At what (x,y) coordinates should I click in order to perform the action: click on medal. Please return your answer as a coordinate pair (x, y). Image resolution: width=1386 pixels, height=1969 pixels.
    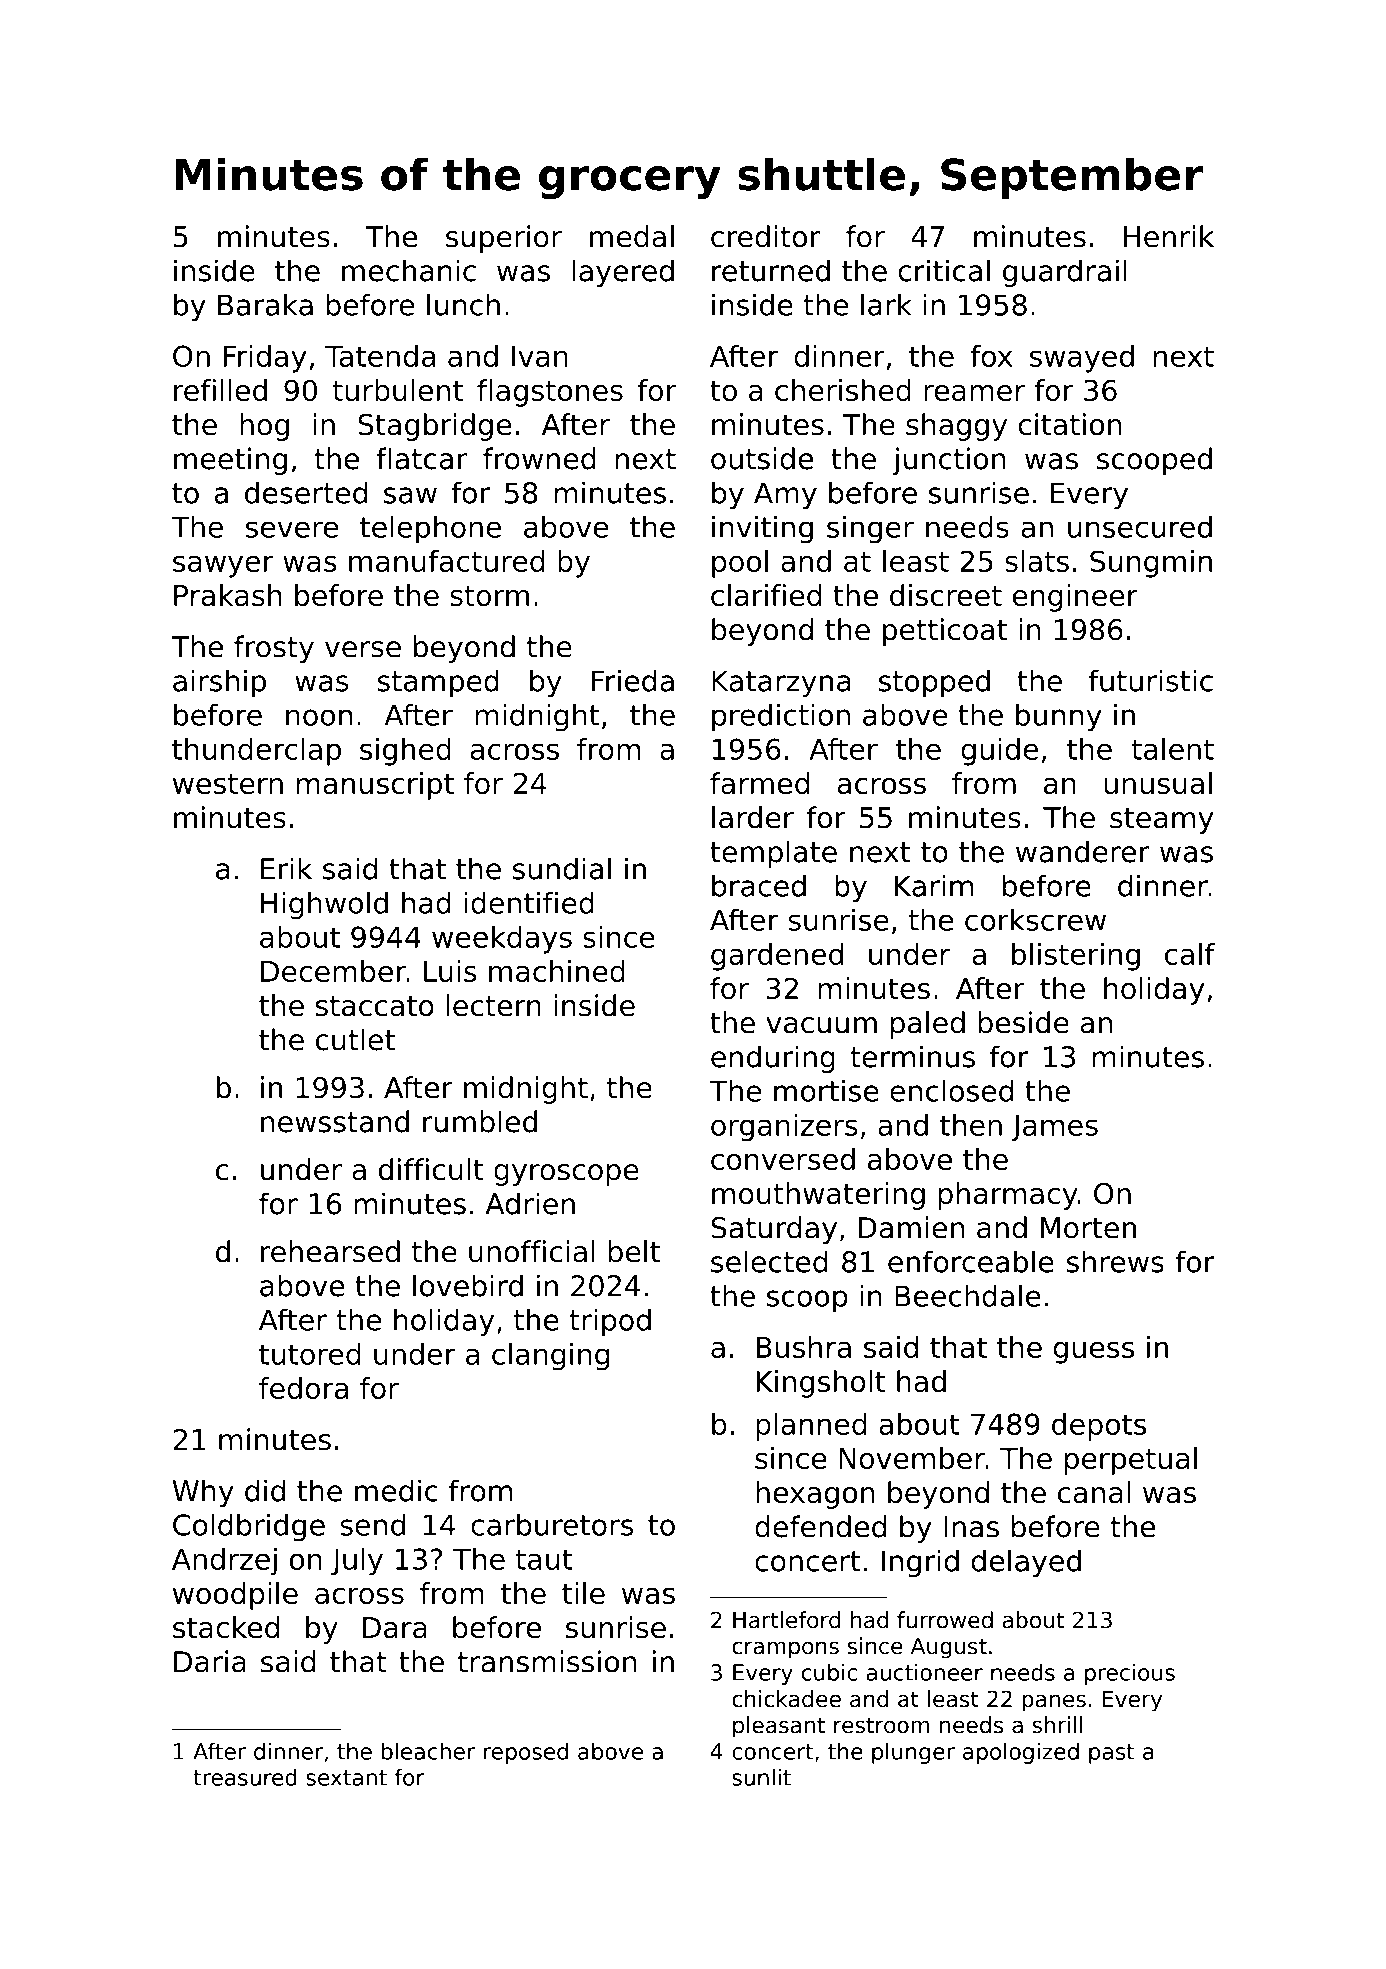
    Looking at the image, I should click on (632, 236).
